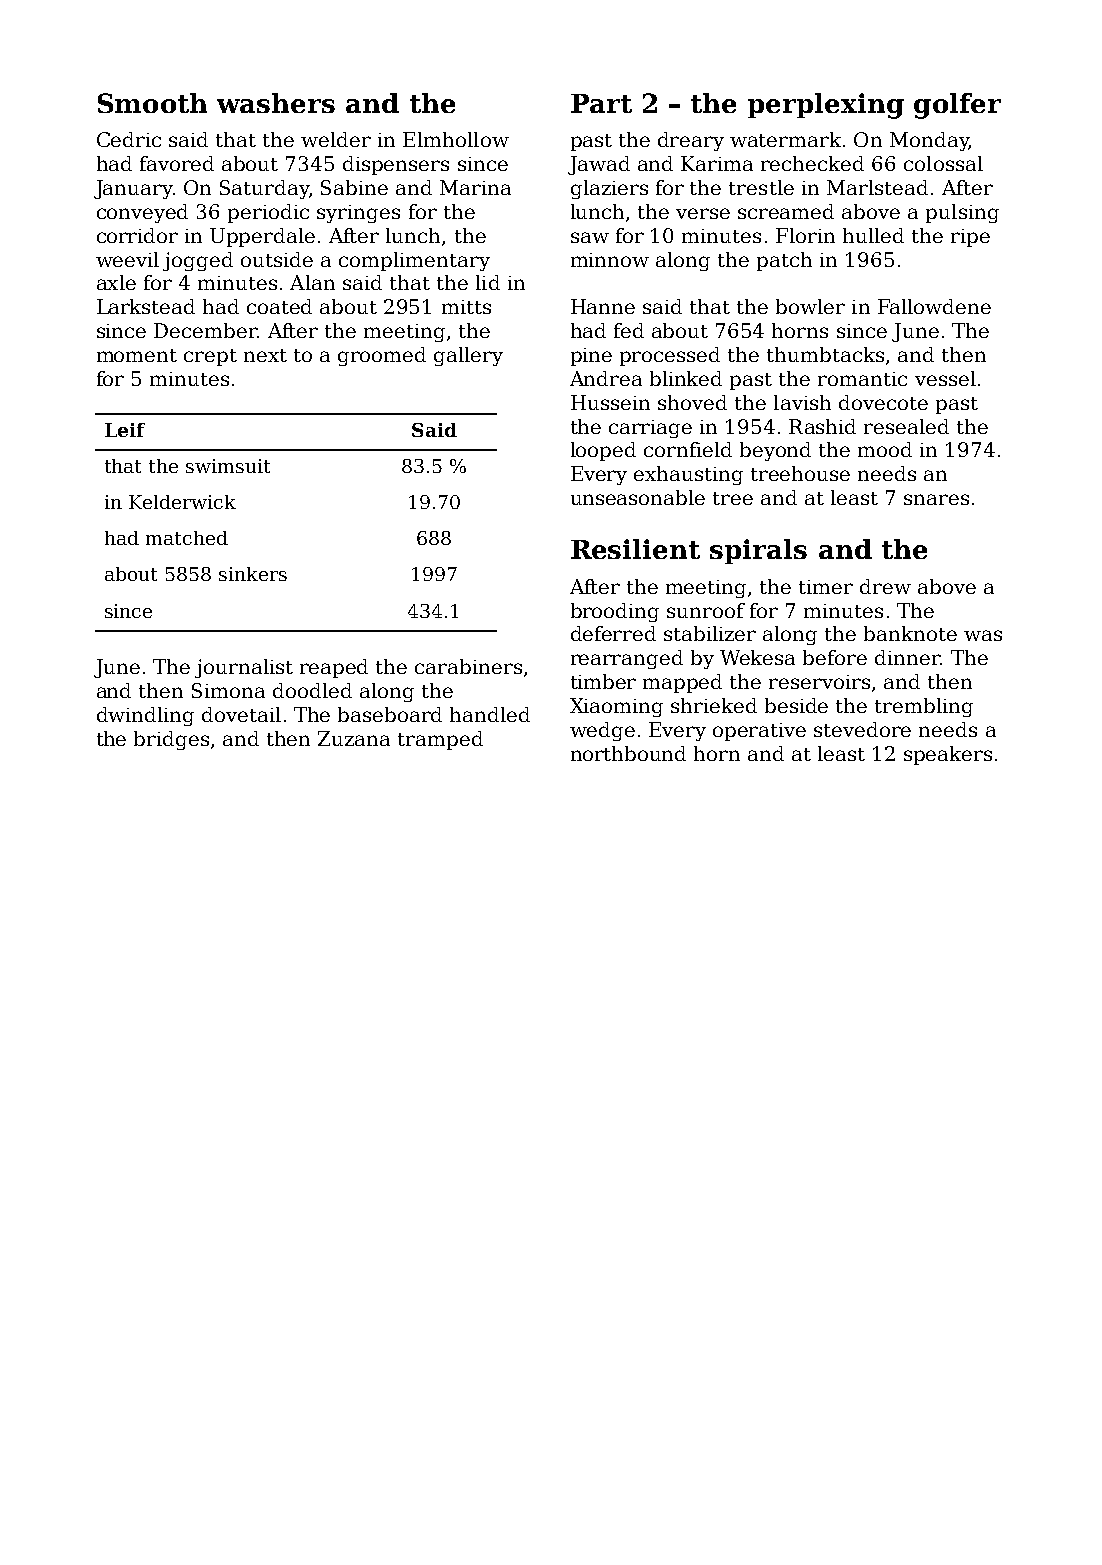 The image size is (1102, 1565). What do you see at coordinates (591, 357) in the page?
I see `pine` at bounding box center [591, 357].
